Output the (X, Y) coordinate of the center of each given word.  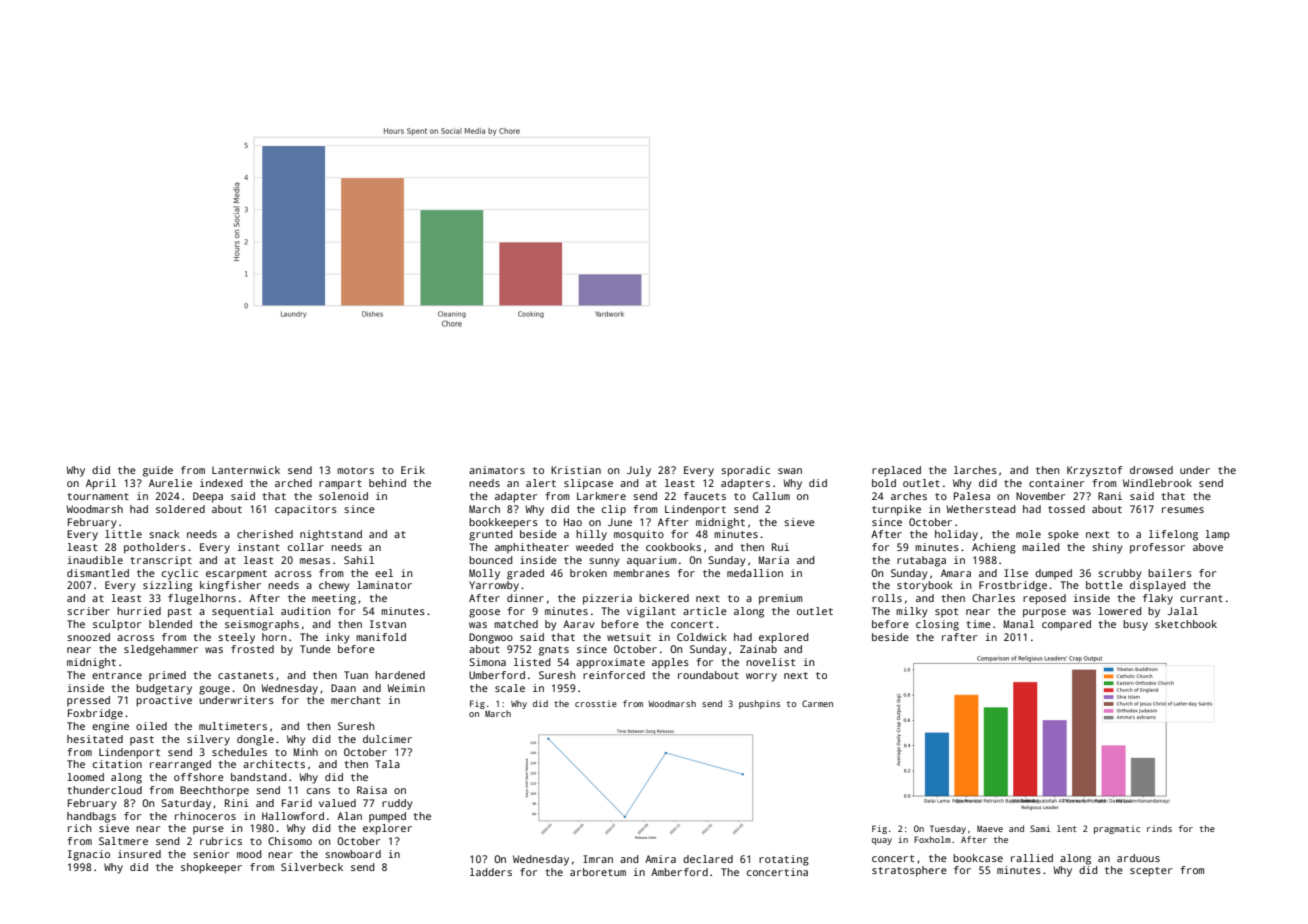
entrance (117, 675)
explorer (387, 829)
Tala (387, 764)
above (1208, 547)
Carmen (817, 703)
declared (708, 859)
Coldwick (702, 637)
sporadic (745, 471)
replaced (896, 471)
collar (306, 547)
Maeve (990, 828)
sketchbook (1186, 624)
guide (158, 471)
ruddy (397, 804)
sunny (604, 562)
